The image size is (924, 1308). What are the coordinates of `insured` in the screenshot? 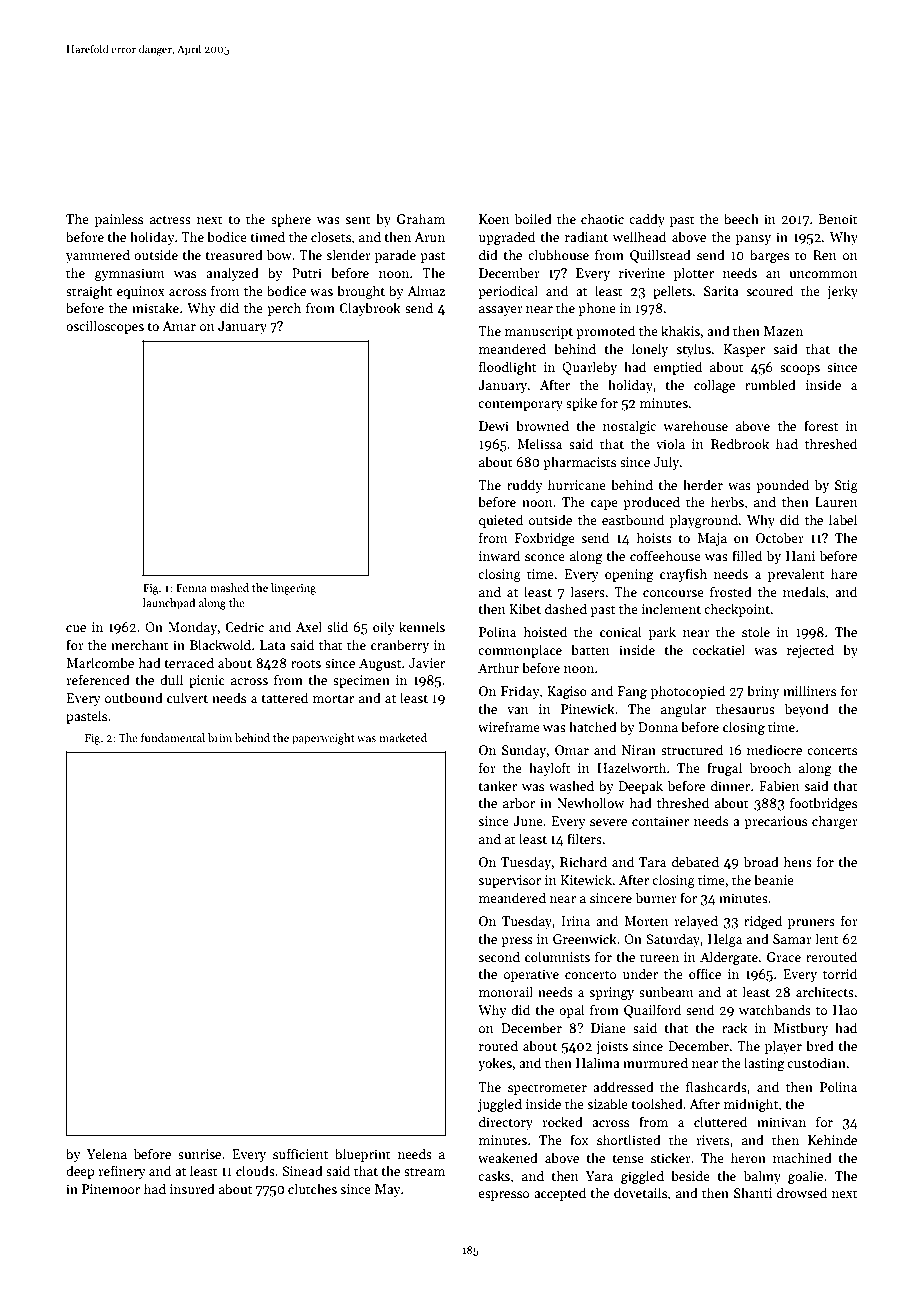 It's located at (192, 1188).
